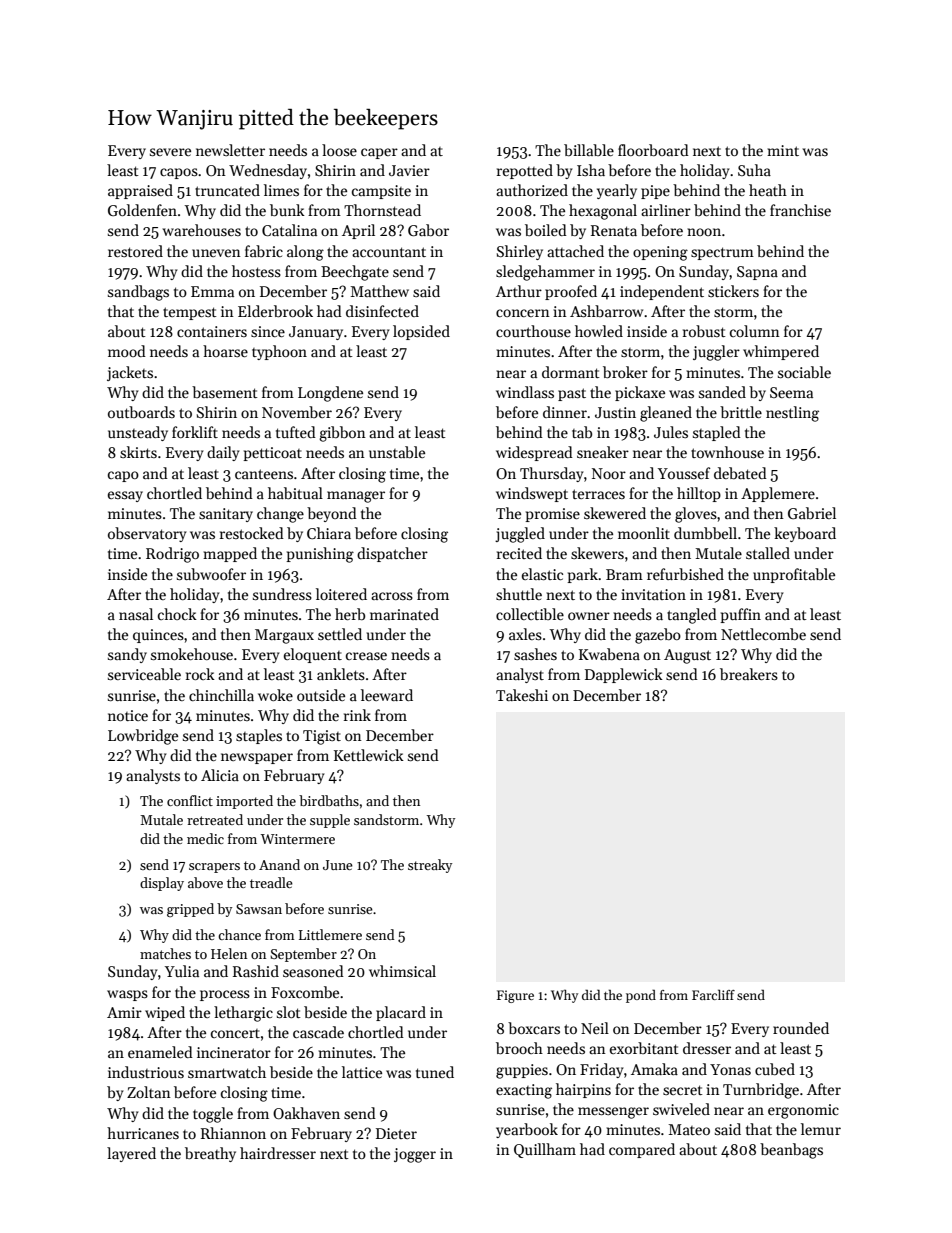 This page has width=952, height=1233. What do you see at coordinates (778, 494) in the page?
I see `Applemere` at bounding box center [778, 494].
